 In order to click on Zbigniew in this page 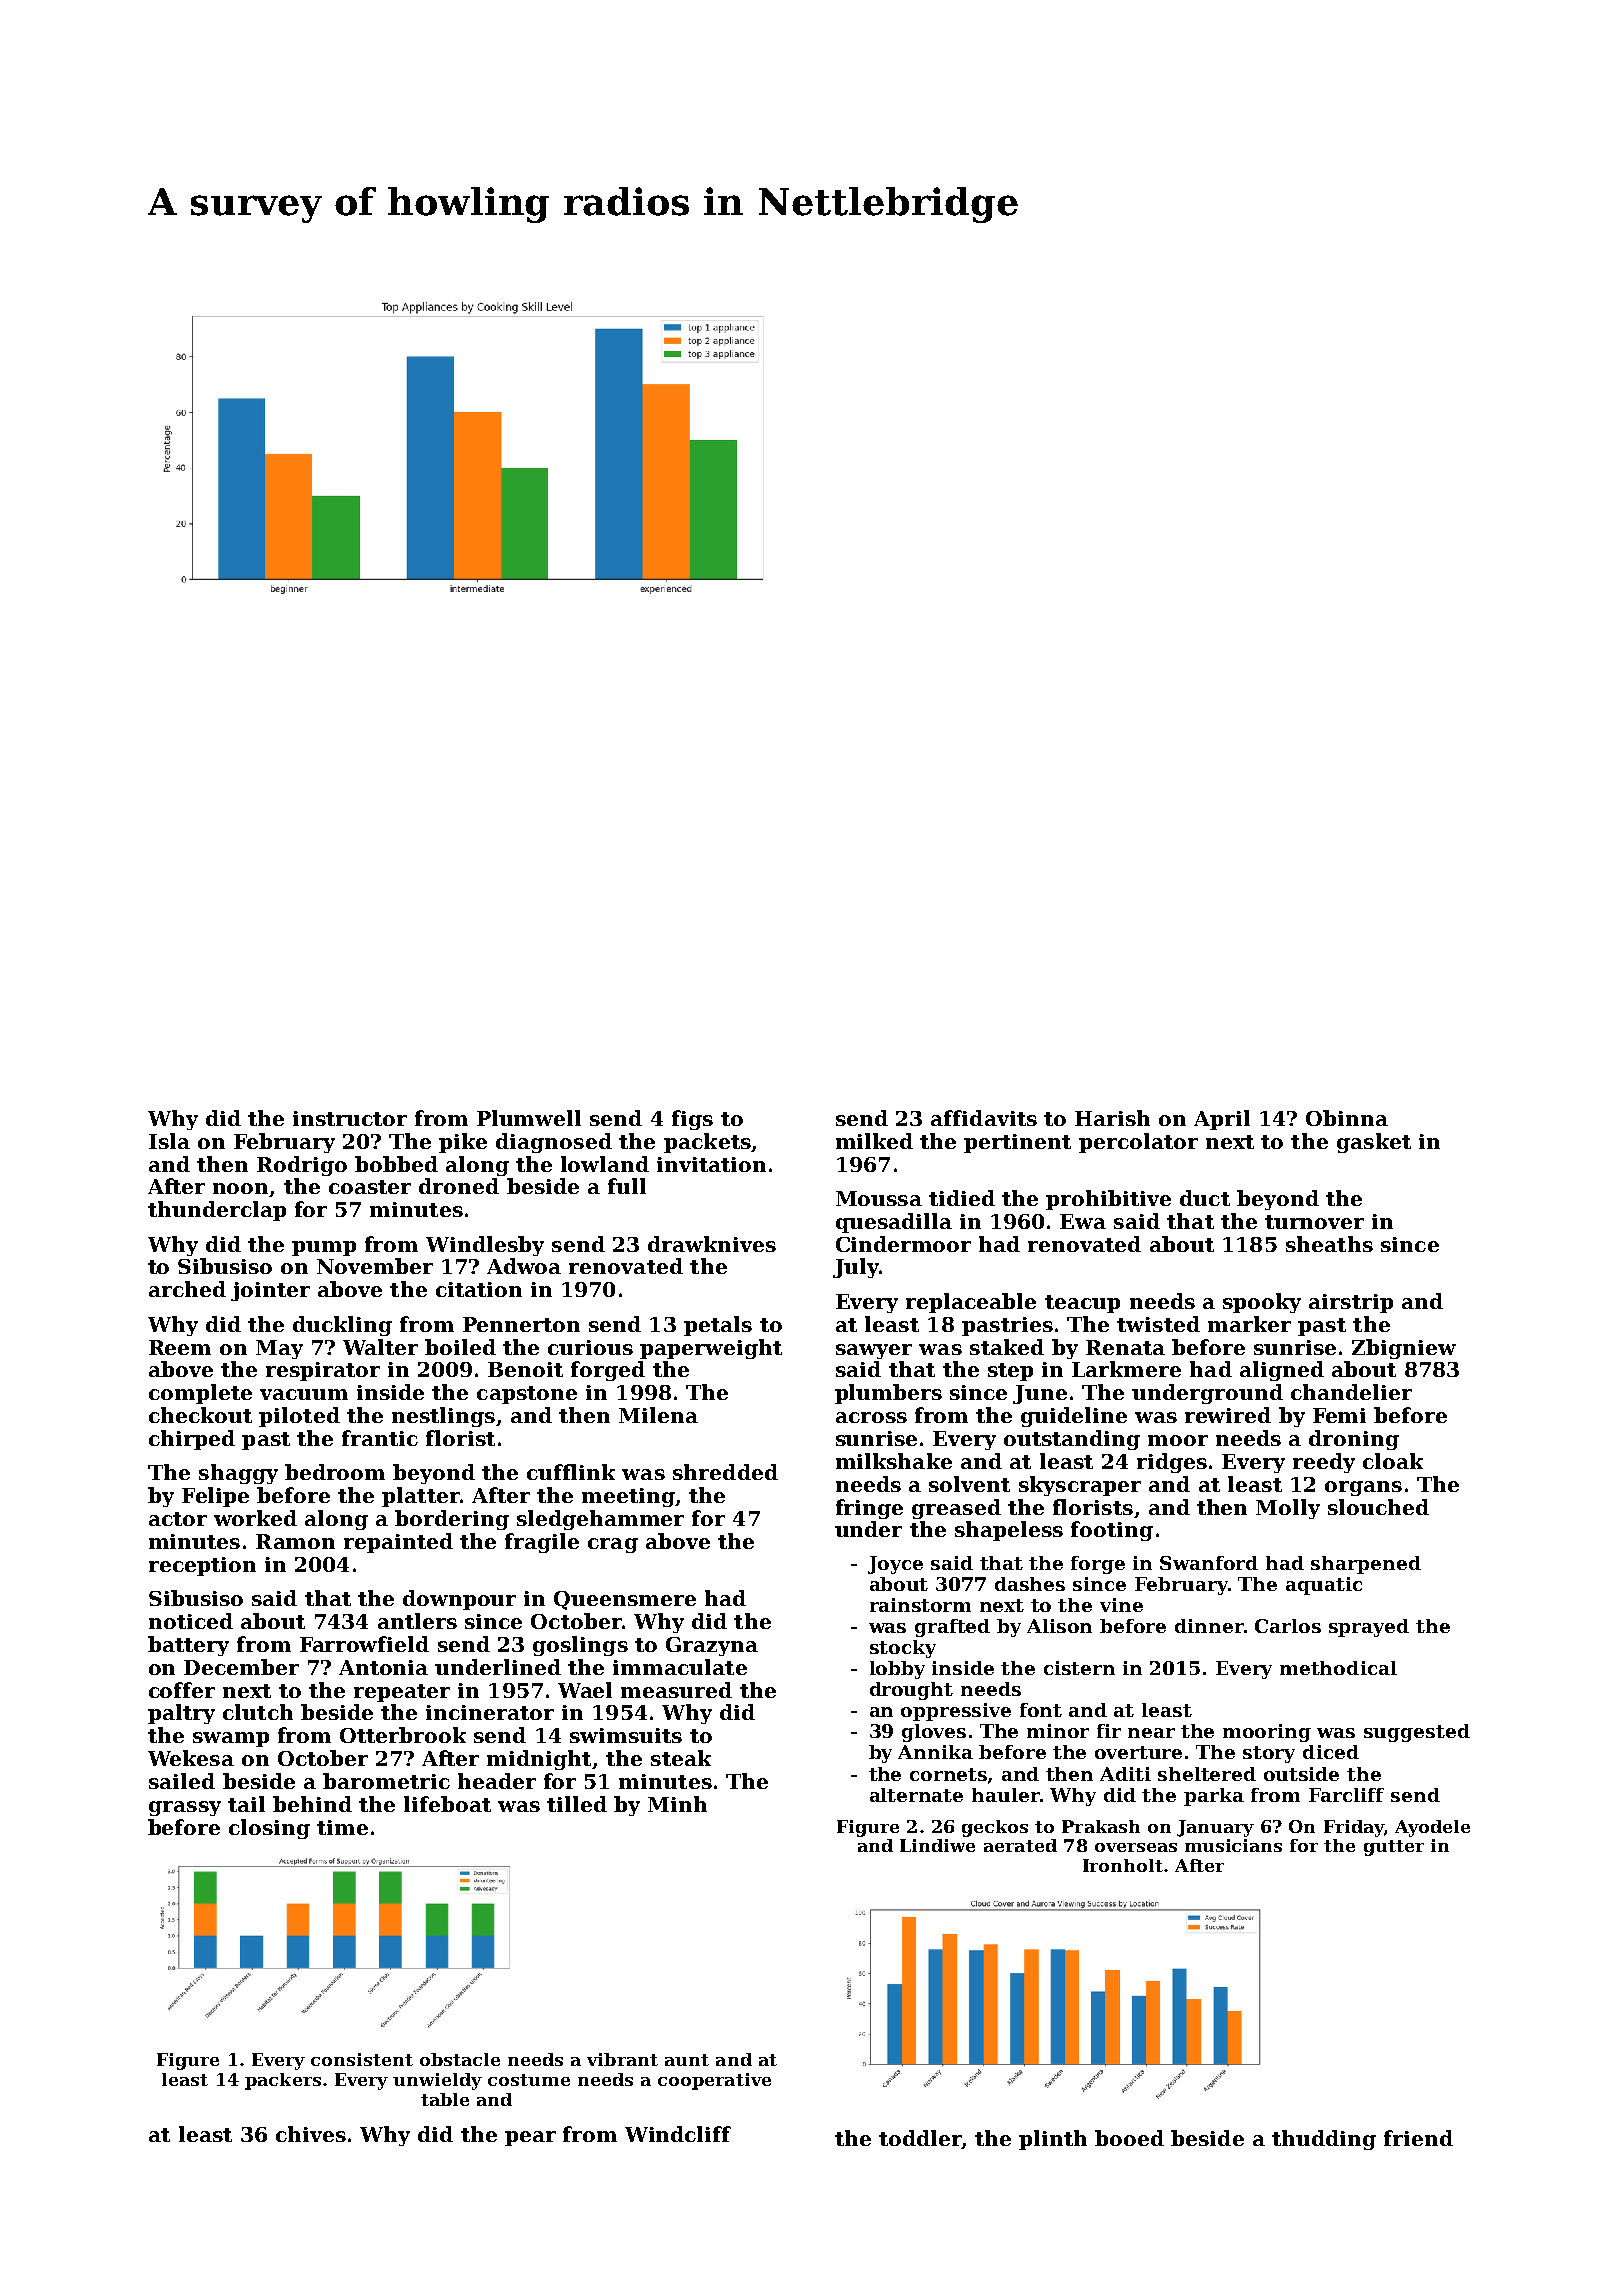, I will do `click(1404, 1349)`.
